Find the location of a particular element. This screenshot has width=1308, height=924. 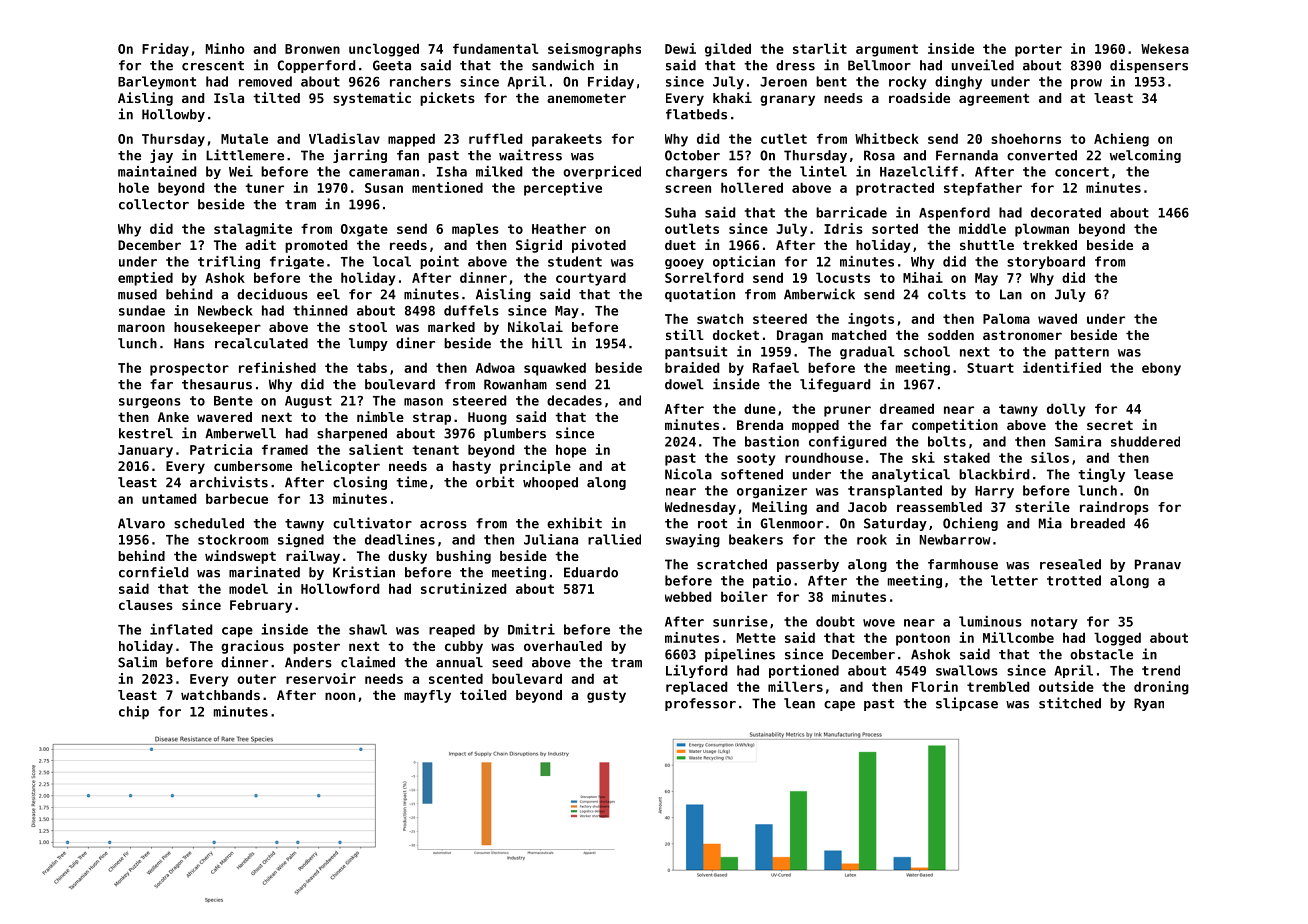

gilded is located at coordinates (728, 50).
